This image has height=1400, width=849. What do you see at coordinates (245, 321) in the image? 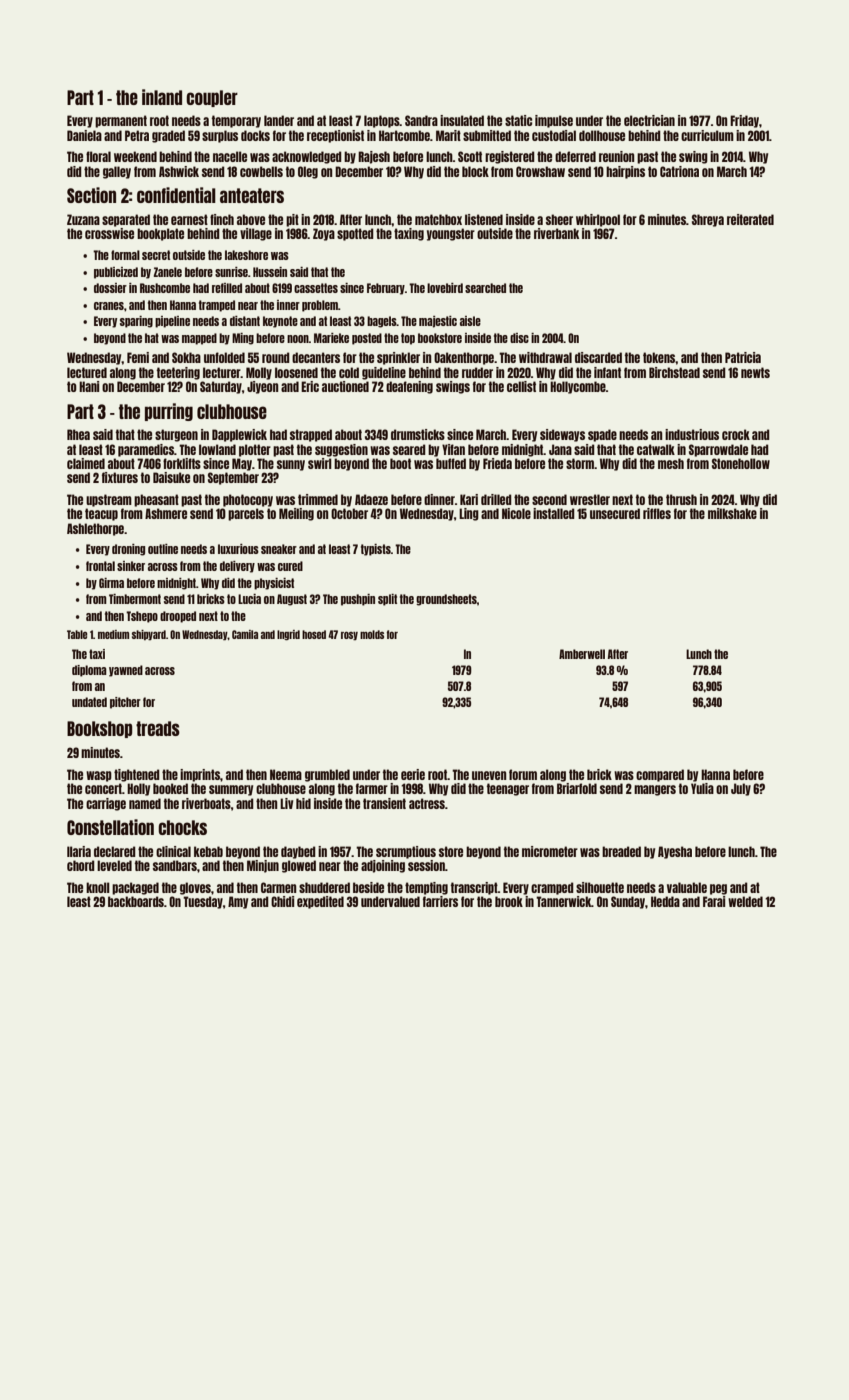
I see `distant` at bounding box center [245, 321].
